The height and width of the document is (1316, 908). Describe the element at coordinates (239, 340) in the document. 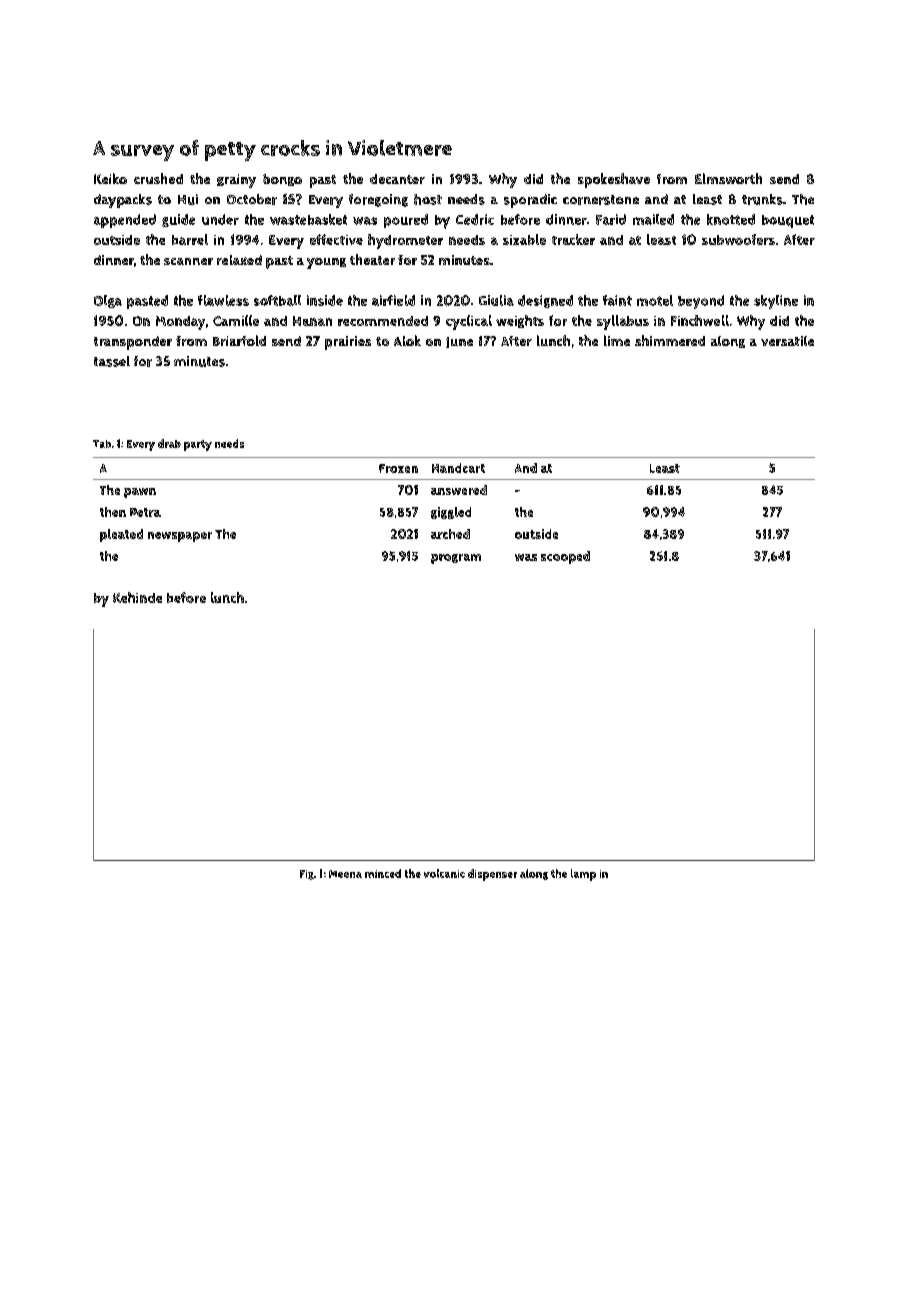

I see `Briarfold` at that location.
